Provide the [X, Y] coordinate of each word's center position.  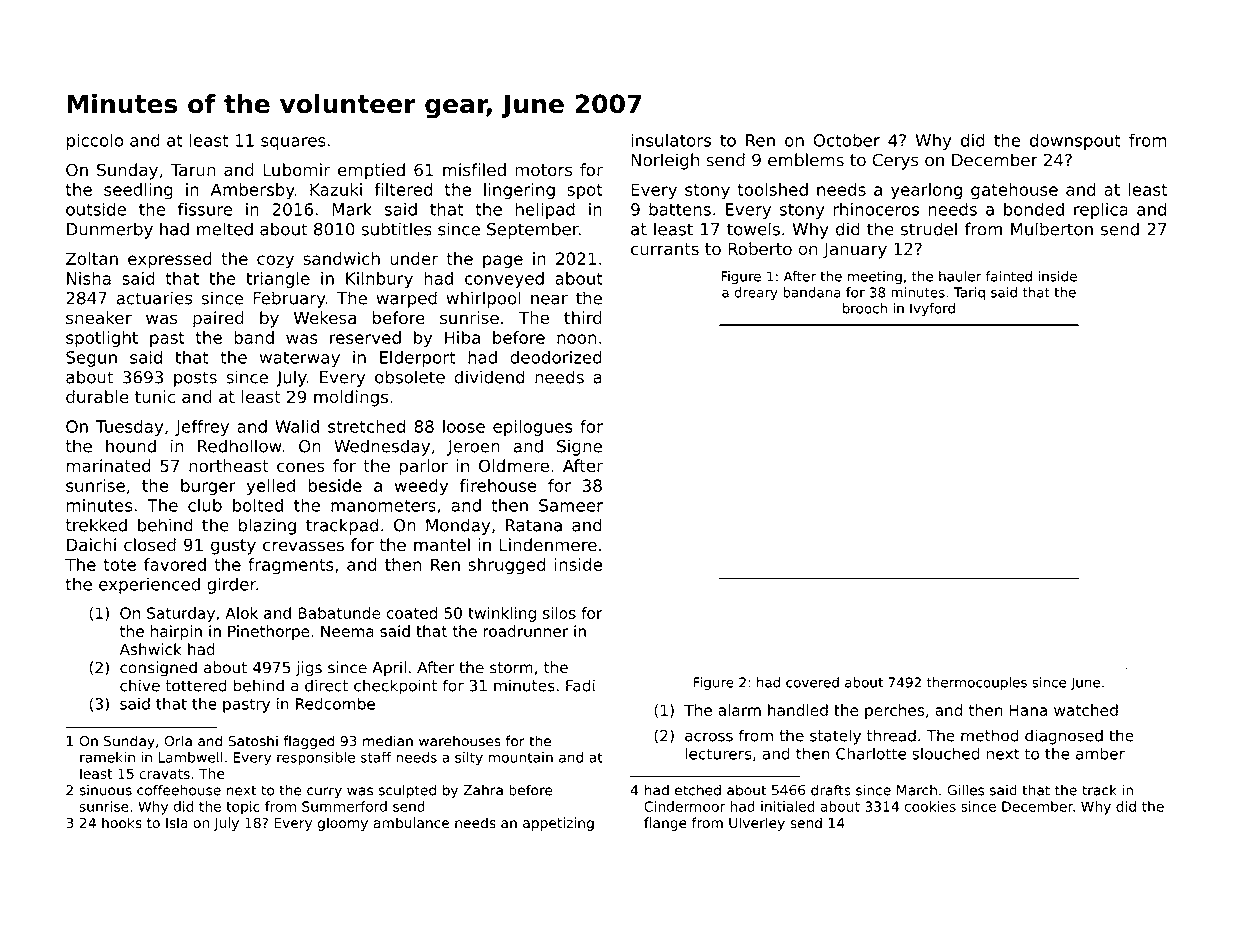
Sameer [571, 505]
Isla [177, 823]
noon [576, 339]
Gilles [965, 790]
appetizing [558, 824]
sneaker [99, 318]
